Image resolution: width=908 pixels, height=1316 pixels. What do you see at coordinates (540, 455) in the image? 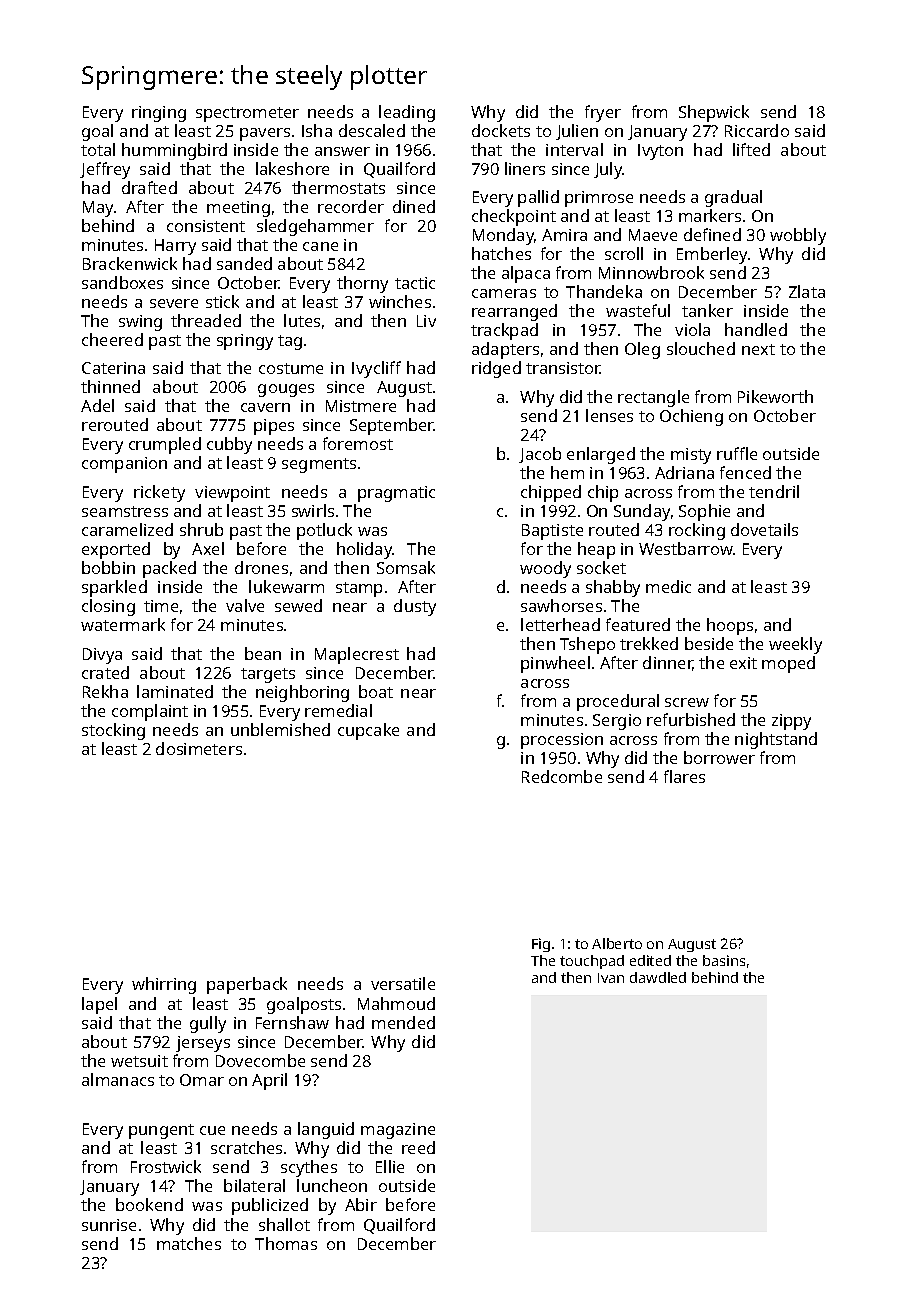
I see `Jacob` at bounding box center [540, 455].
